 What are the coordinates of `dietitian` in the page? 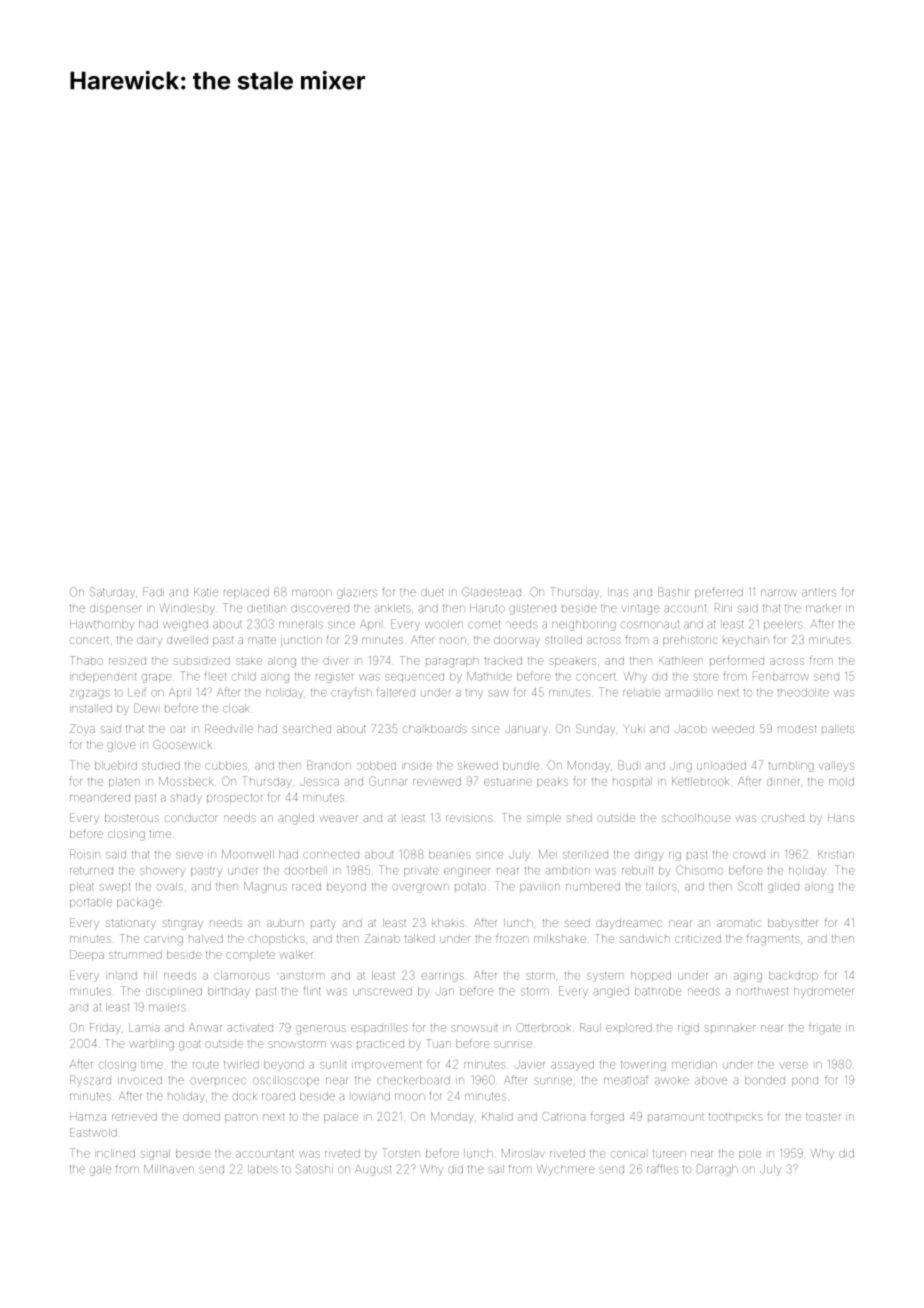 It's located at (266, 608).
